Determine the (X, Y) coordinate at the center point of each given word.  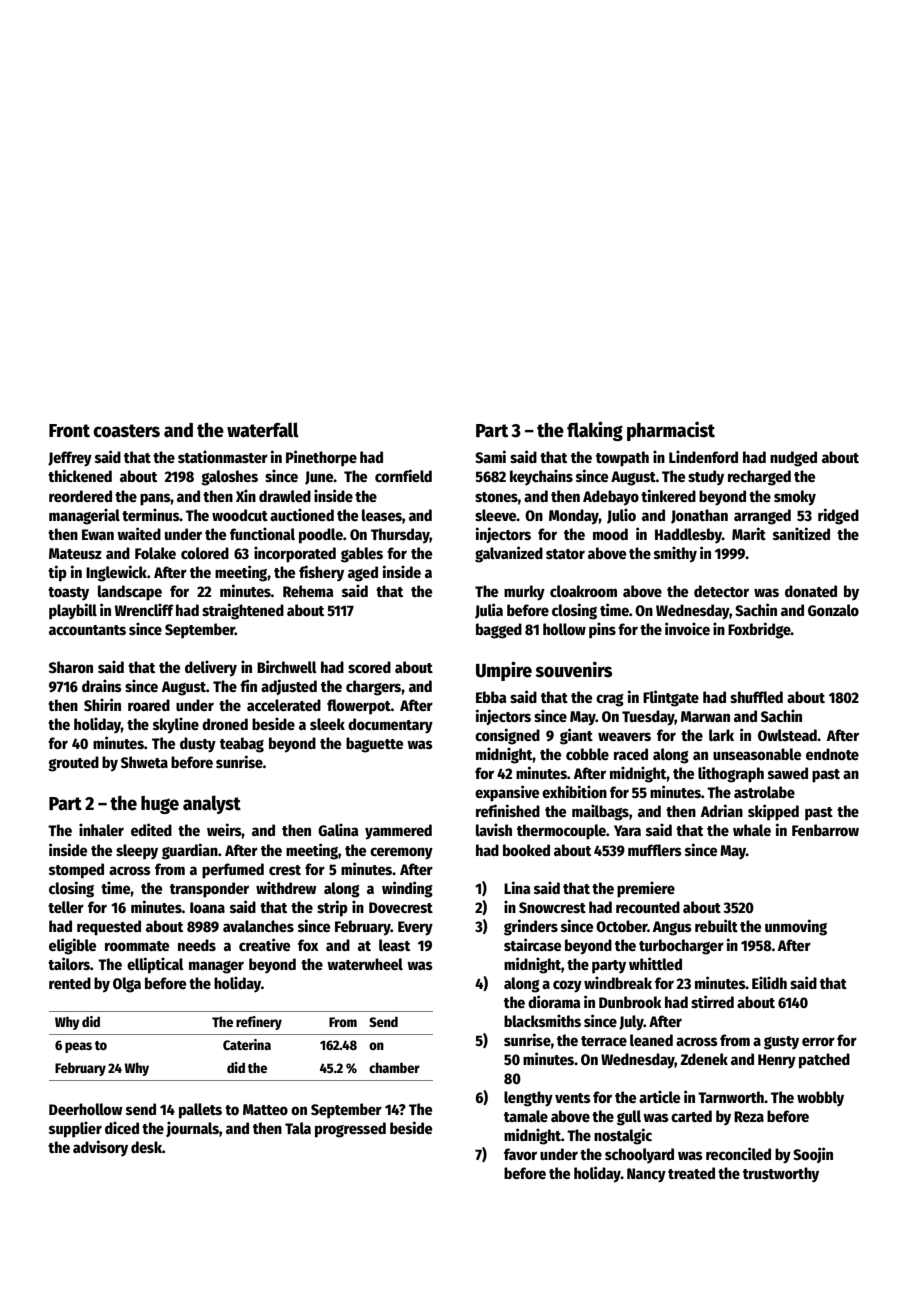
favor (520, 1154)
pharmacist (671, 431)
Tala (298, 1128)
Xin (246, 495)
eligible (72, 946)
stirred (712, 1001)
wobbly (820, 1099)
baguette (374, 745)
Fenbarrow (825, 830)
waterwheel (365, 964)
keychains (541, 477)
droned (225, 724)
